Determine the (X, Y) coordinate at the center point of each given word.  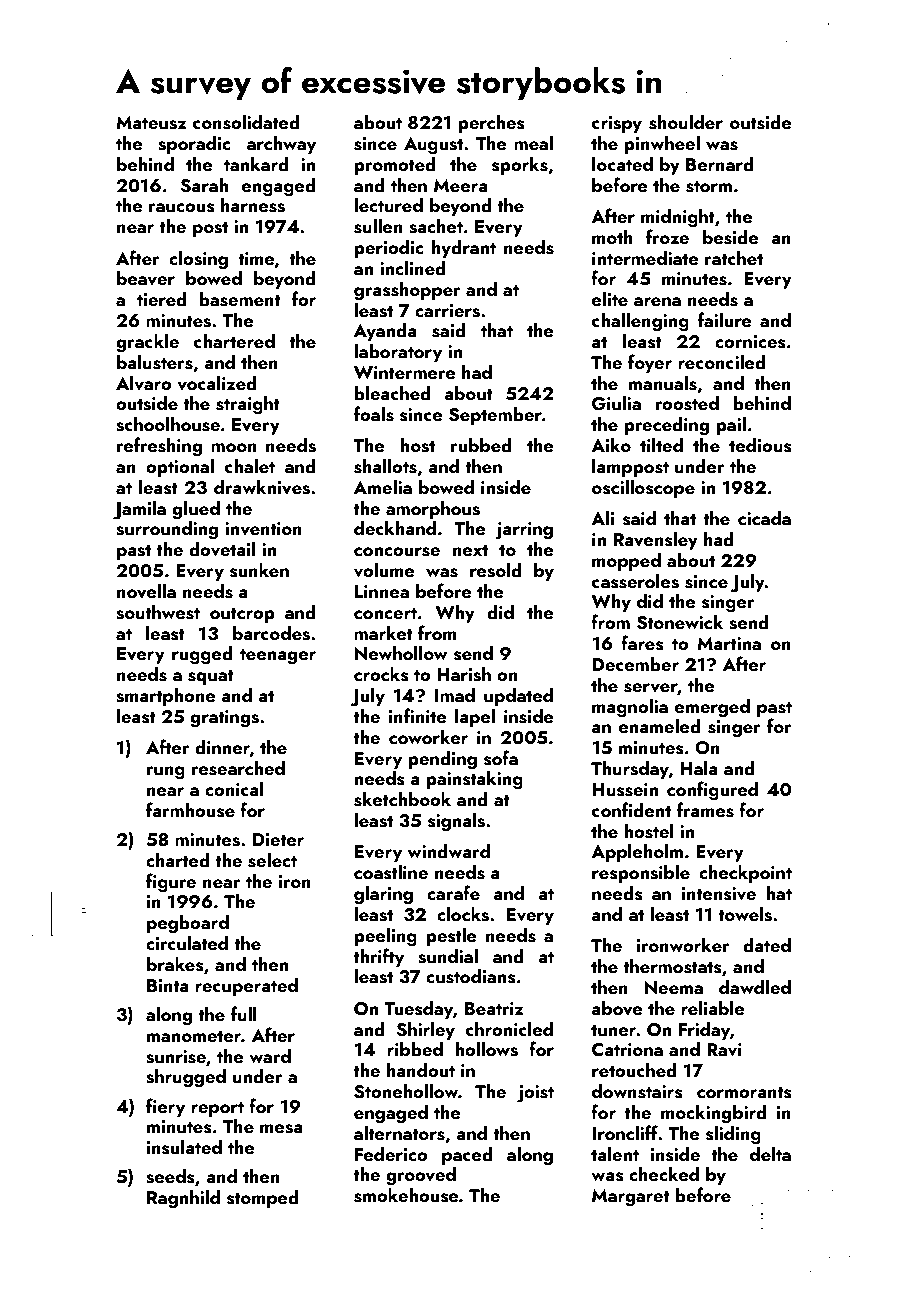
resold (496, 570)
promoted (395, 165)
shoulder (686, 122)
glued (196, 510)
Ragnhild (183, 1199)
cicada (764, 517)
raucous (182, 208)
